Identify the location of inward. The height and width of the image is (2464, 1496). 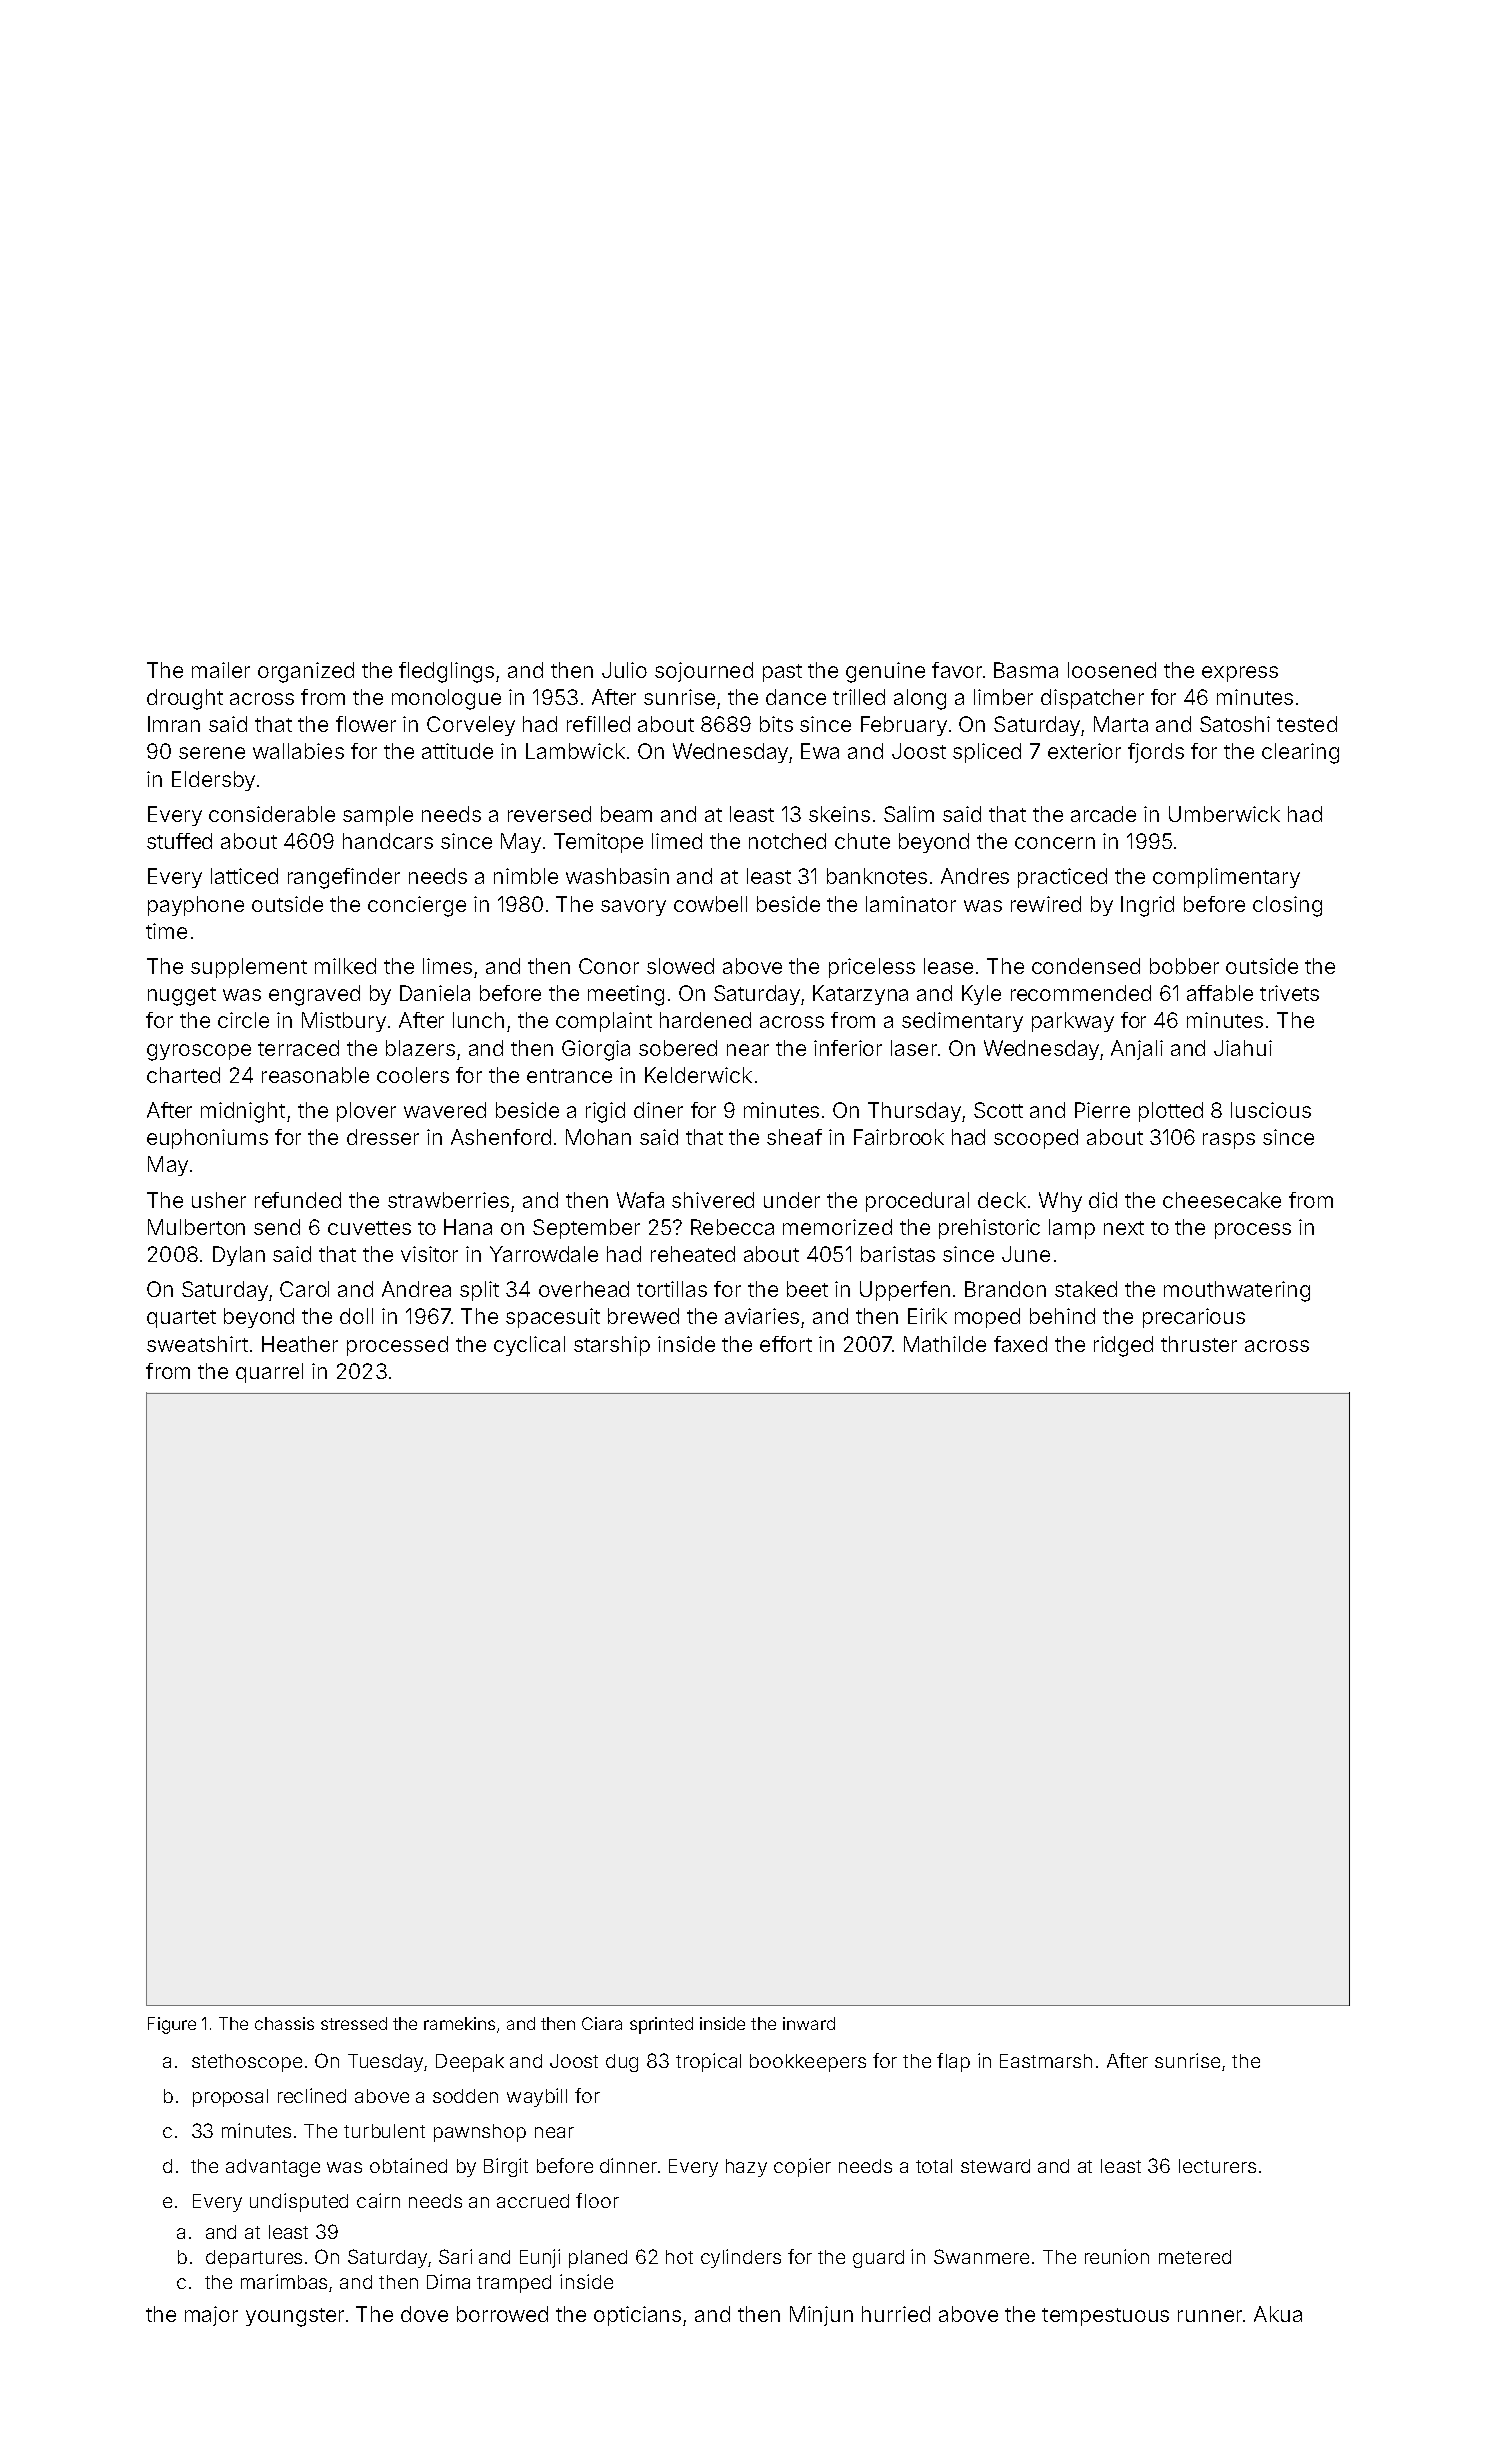
(809, 2023).
